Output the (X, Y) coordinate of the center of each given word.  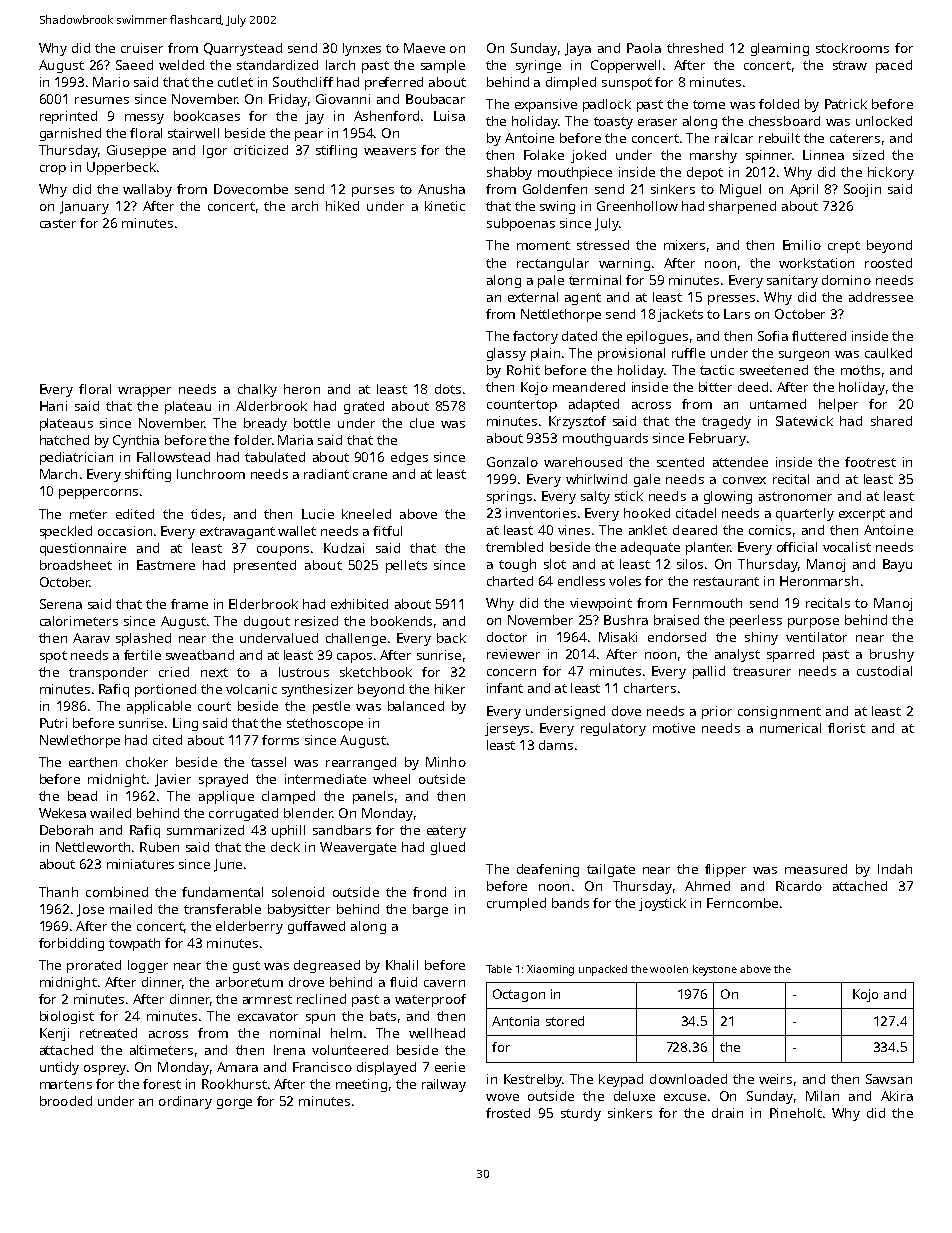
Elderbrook (263, 604)
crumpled (516, 904)
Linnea (823, 155)
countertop (522, 406)
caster (58, 223)
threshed (695, 48)
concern (511, 672)
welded (181, 65)
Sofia (773, 336)
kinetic (445, 206)
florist (846, 728)
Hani (53, 406)
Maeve (424, 48)
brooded (66, 1101)
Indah (895, 869)
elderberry (249, 927)
